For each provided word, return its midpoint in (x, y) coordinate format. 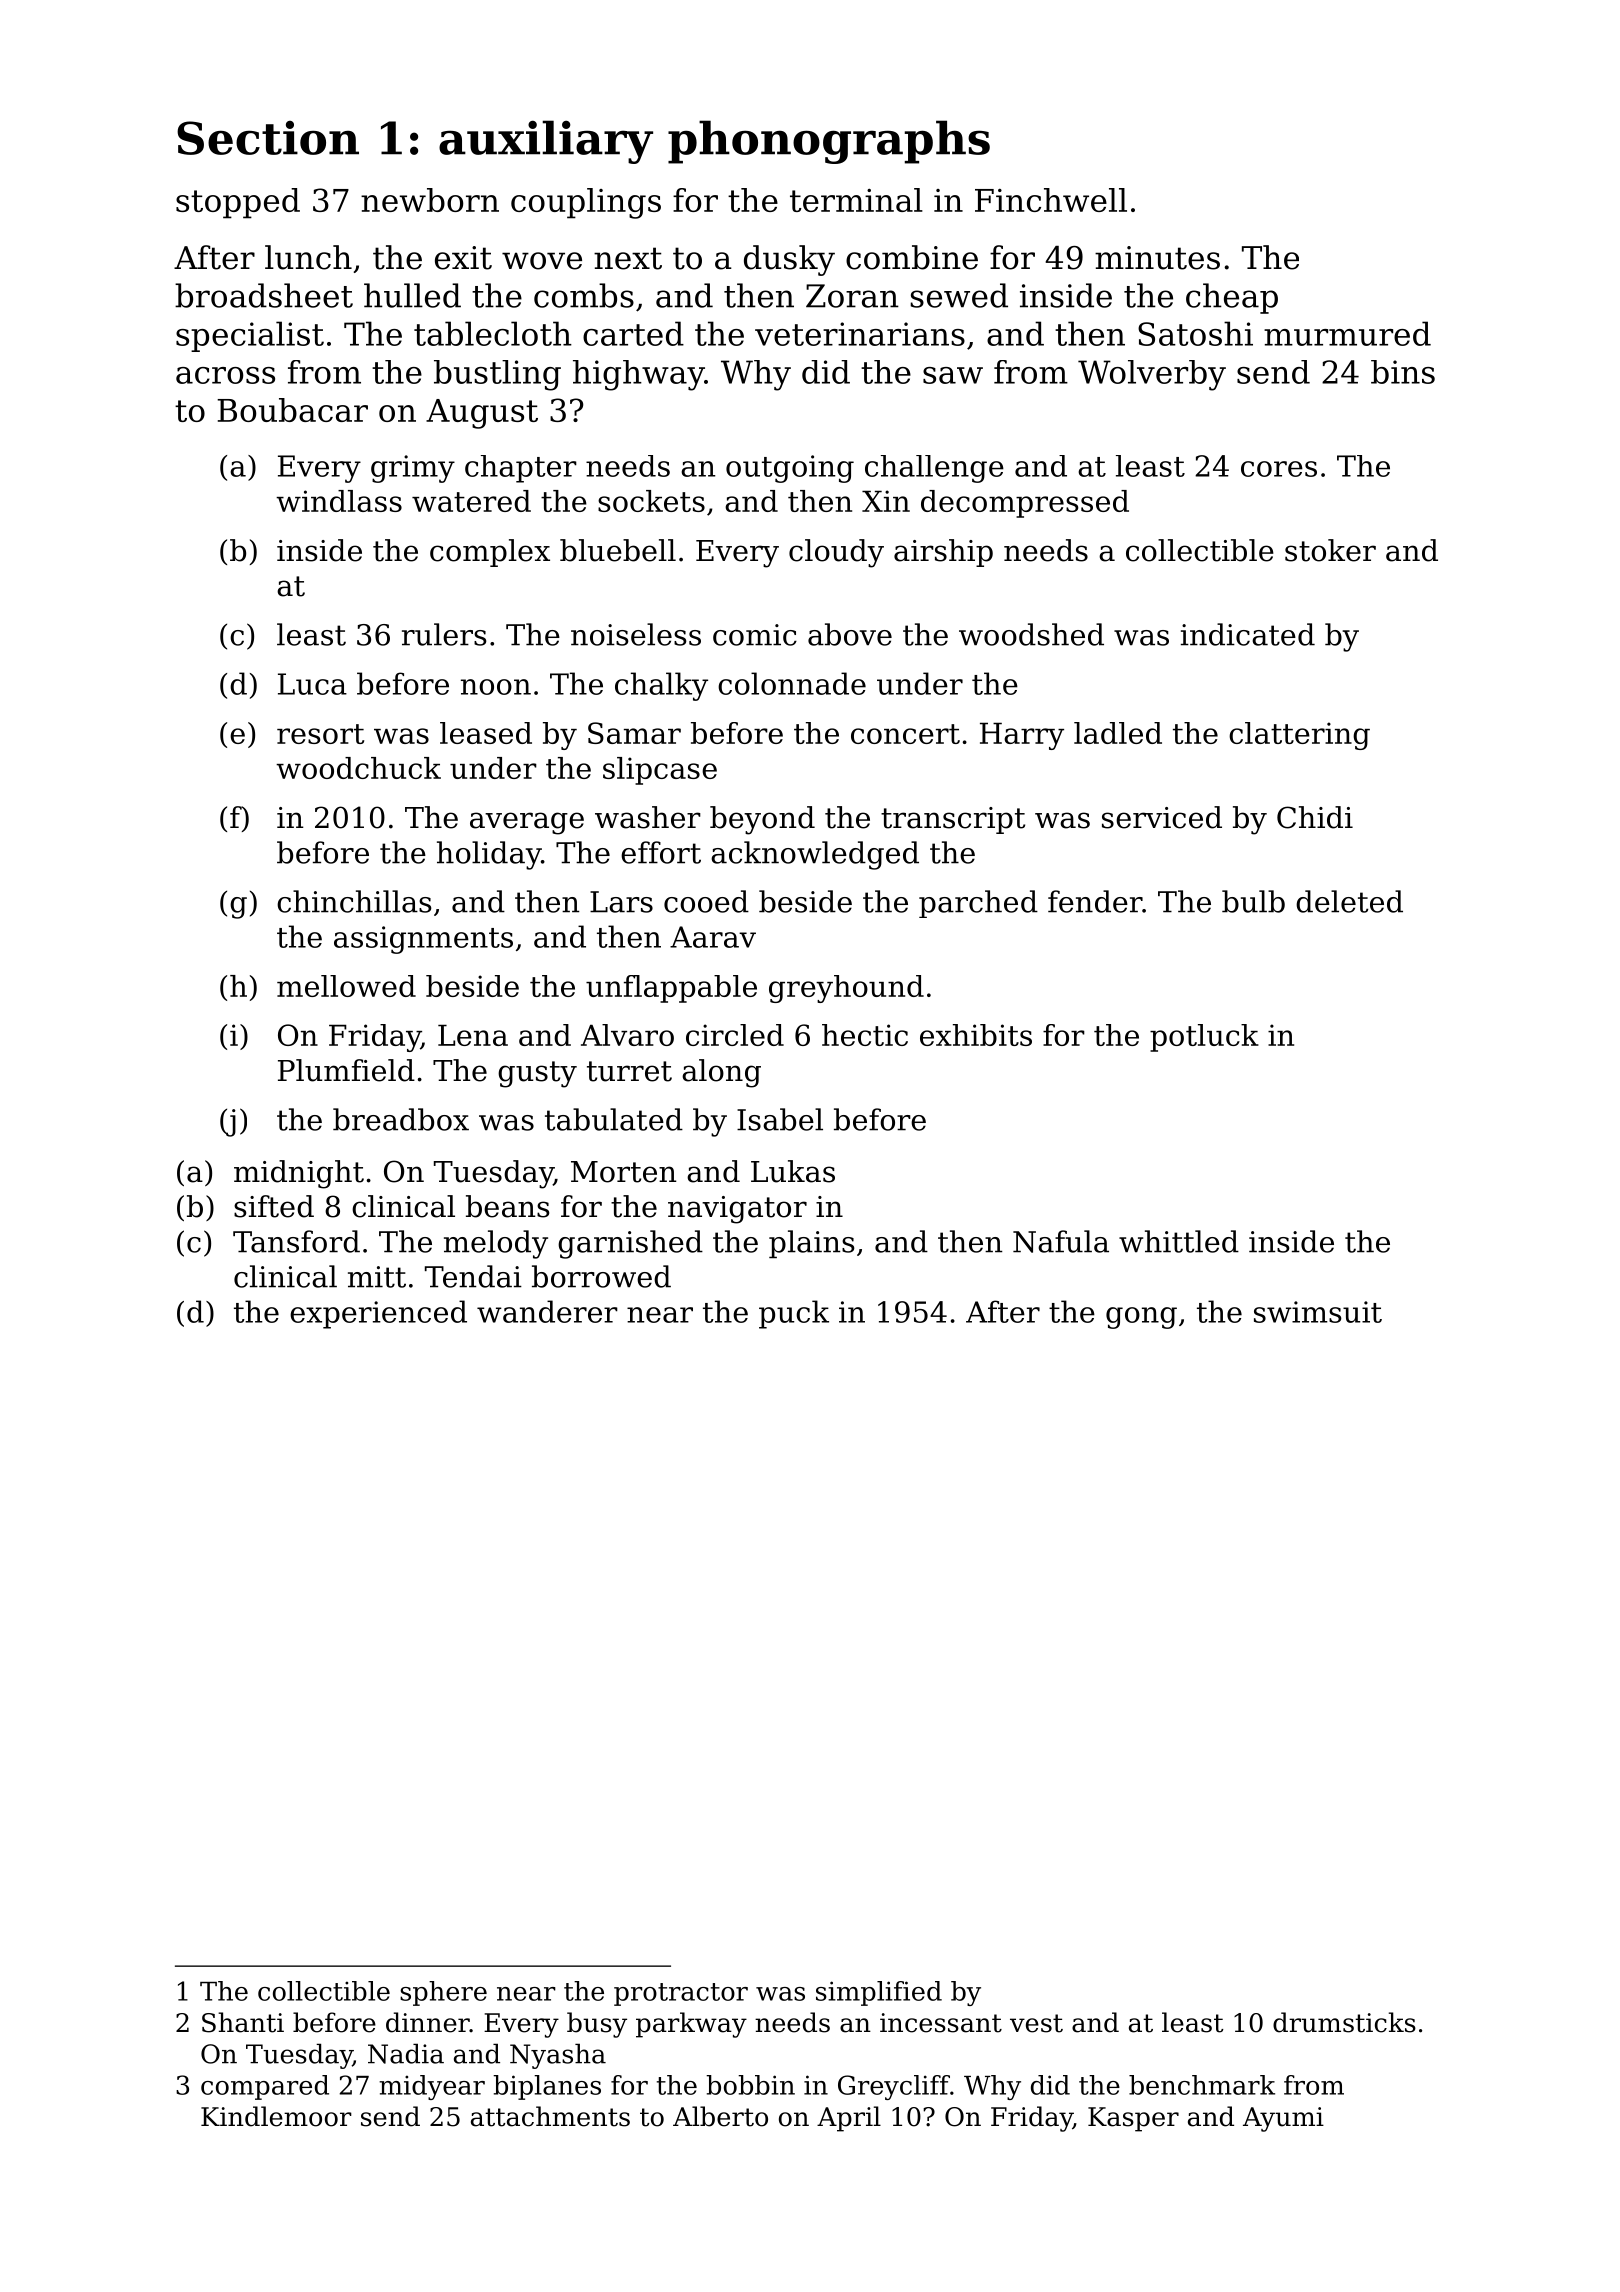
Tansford (296, 1241)
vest (1036, 2023)
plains (812, 1244)
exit (463, 258)
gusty (537, 1074)
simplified (879, 1993)
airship (943, 553)
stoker (1330, 550)
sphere (443, 1993)
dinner (428, 2022)
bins (1403, 372)
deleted (1349, 901)
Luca (312, 684)
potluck (1204, 1038)
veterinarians (860, 334)
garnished (630, 1244)
